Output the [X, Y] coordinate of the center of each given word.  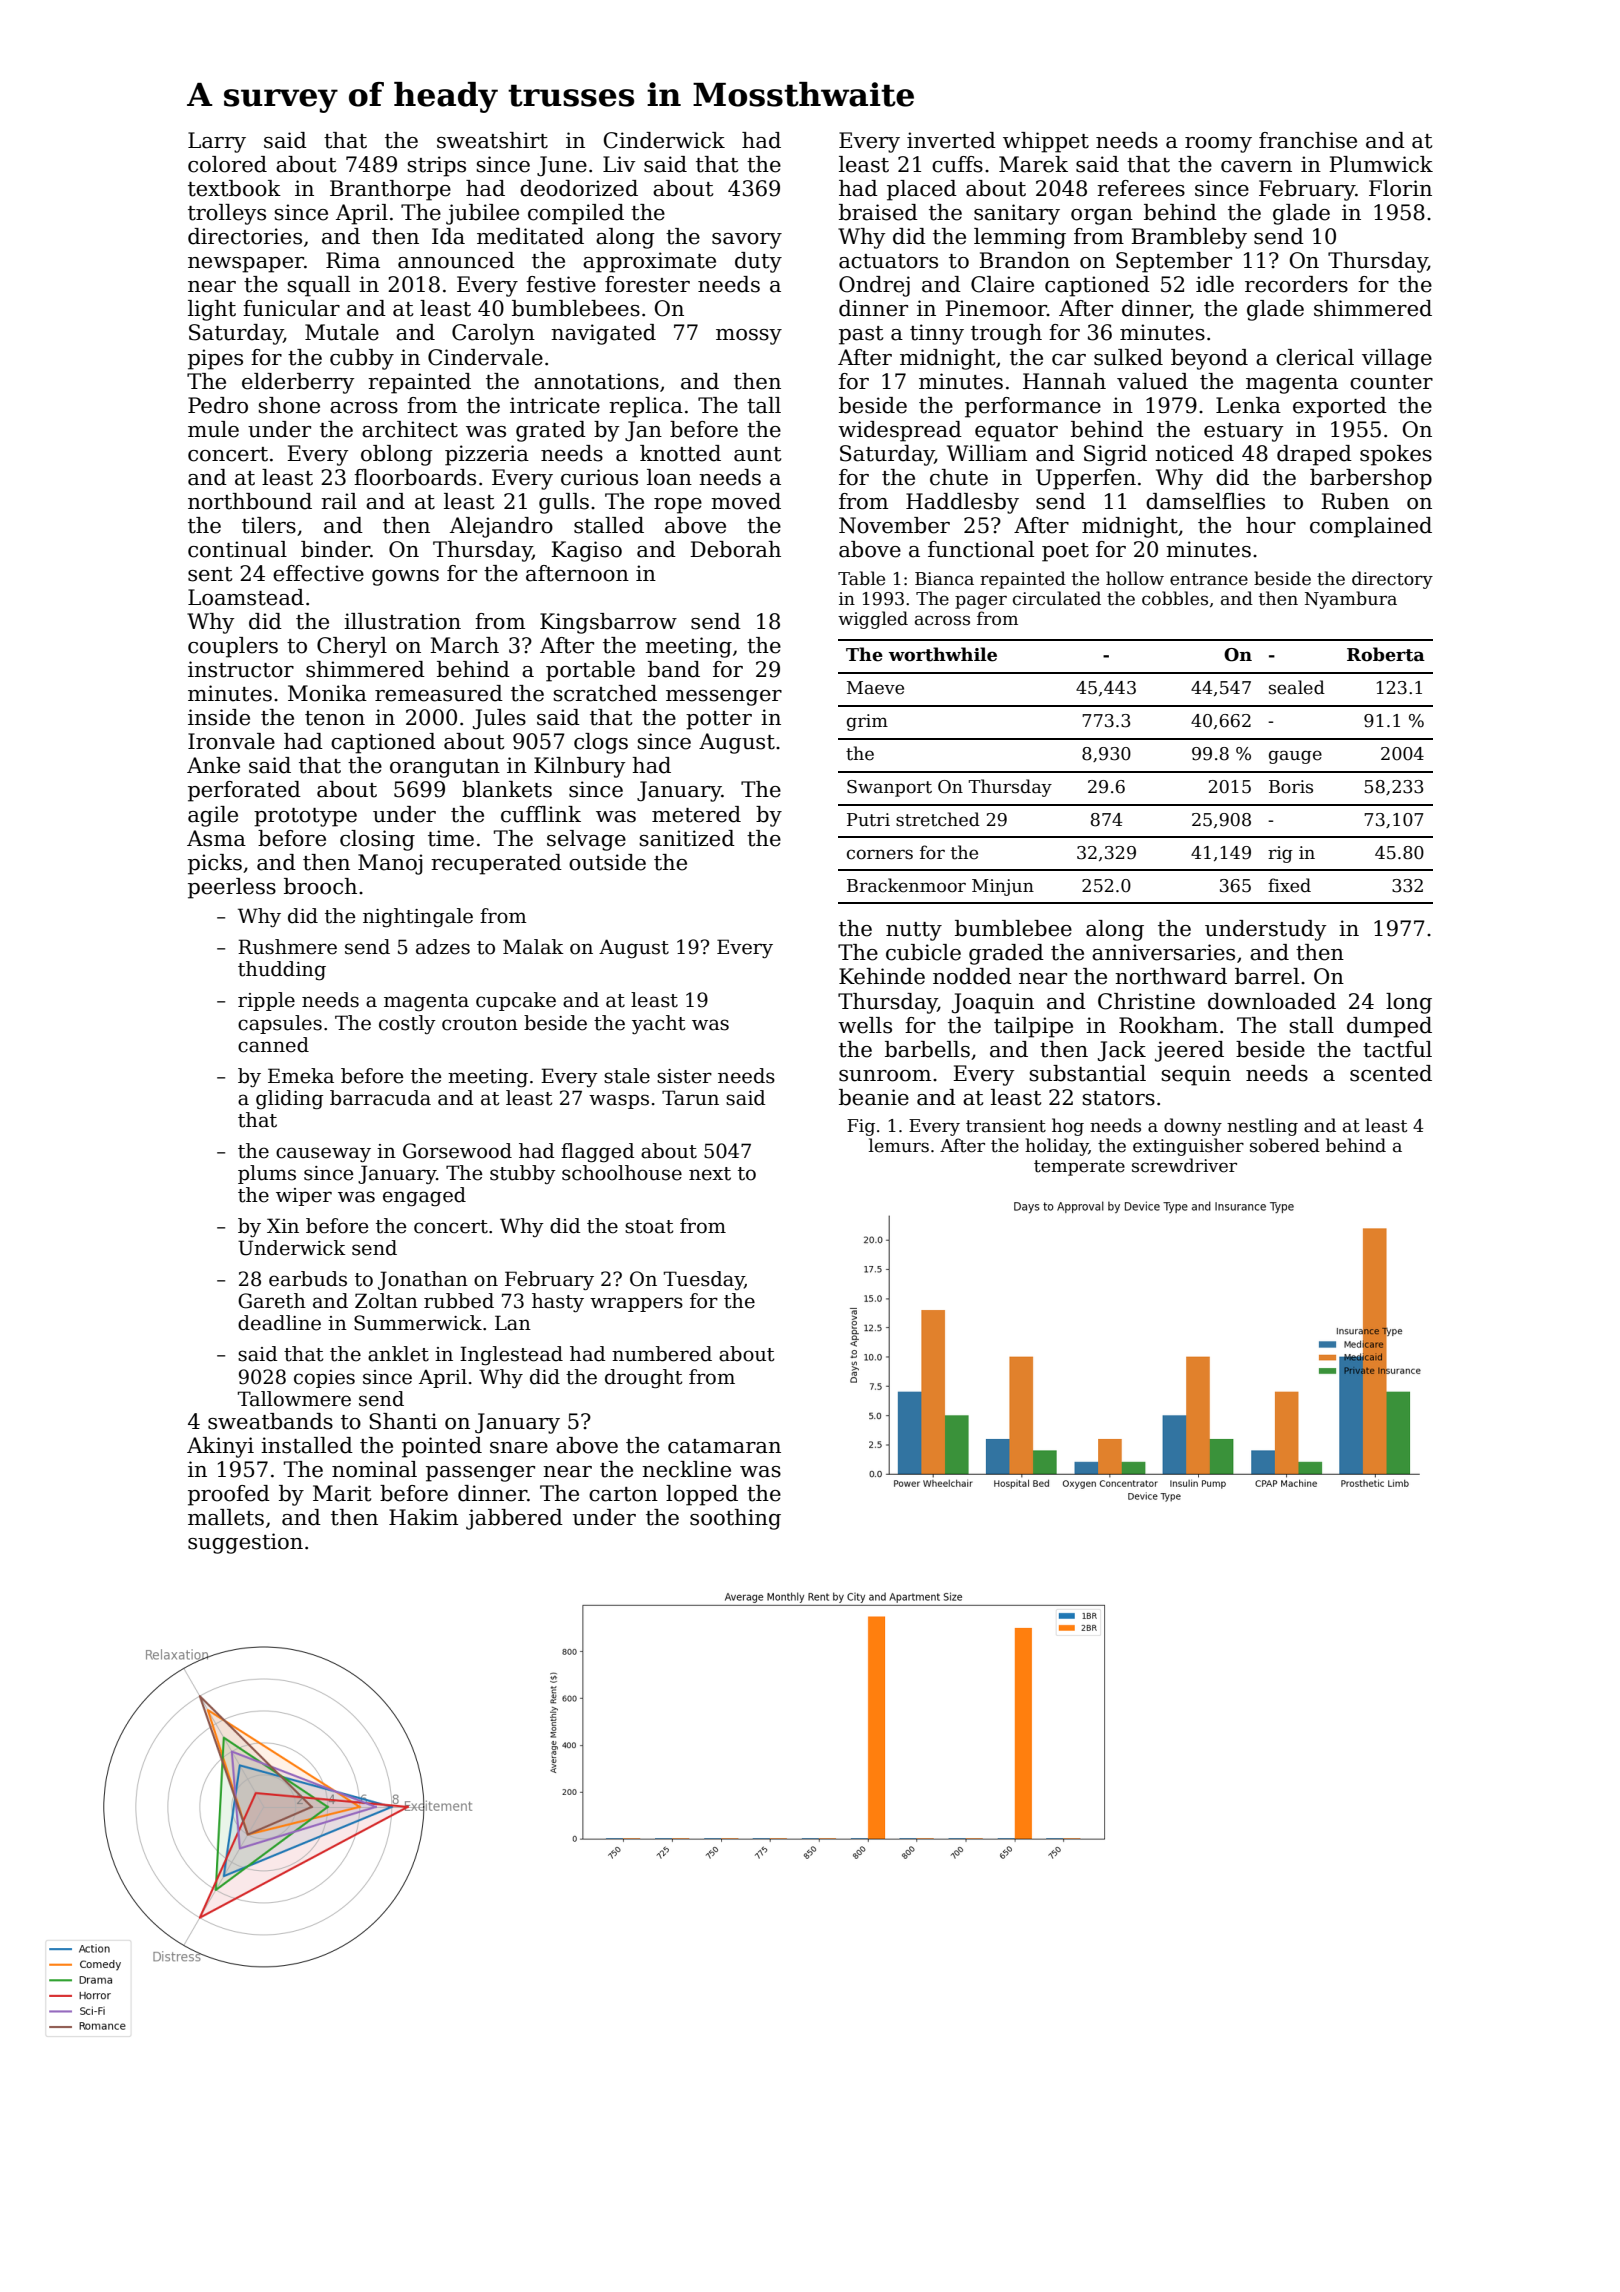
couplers [233, 647]
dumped [1389, 1027]
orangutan [445, 768]
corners [880, 854]
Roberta [1386, 654]
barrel [1267, 976]
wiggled [873, 620]
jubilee [482, 214]
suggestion [245, 1543]
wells [865, 1025]
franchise [1308, 140]
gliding [290, 1100]
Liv [619, 164]
